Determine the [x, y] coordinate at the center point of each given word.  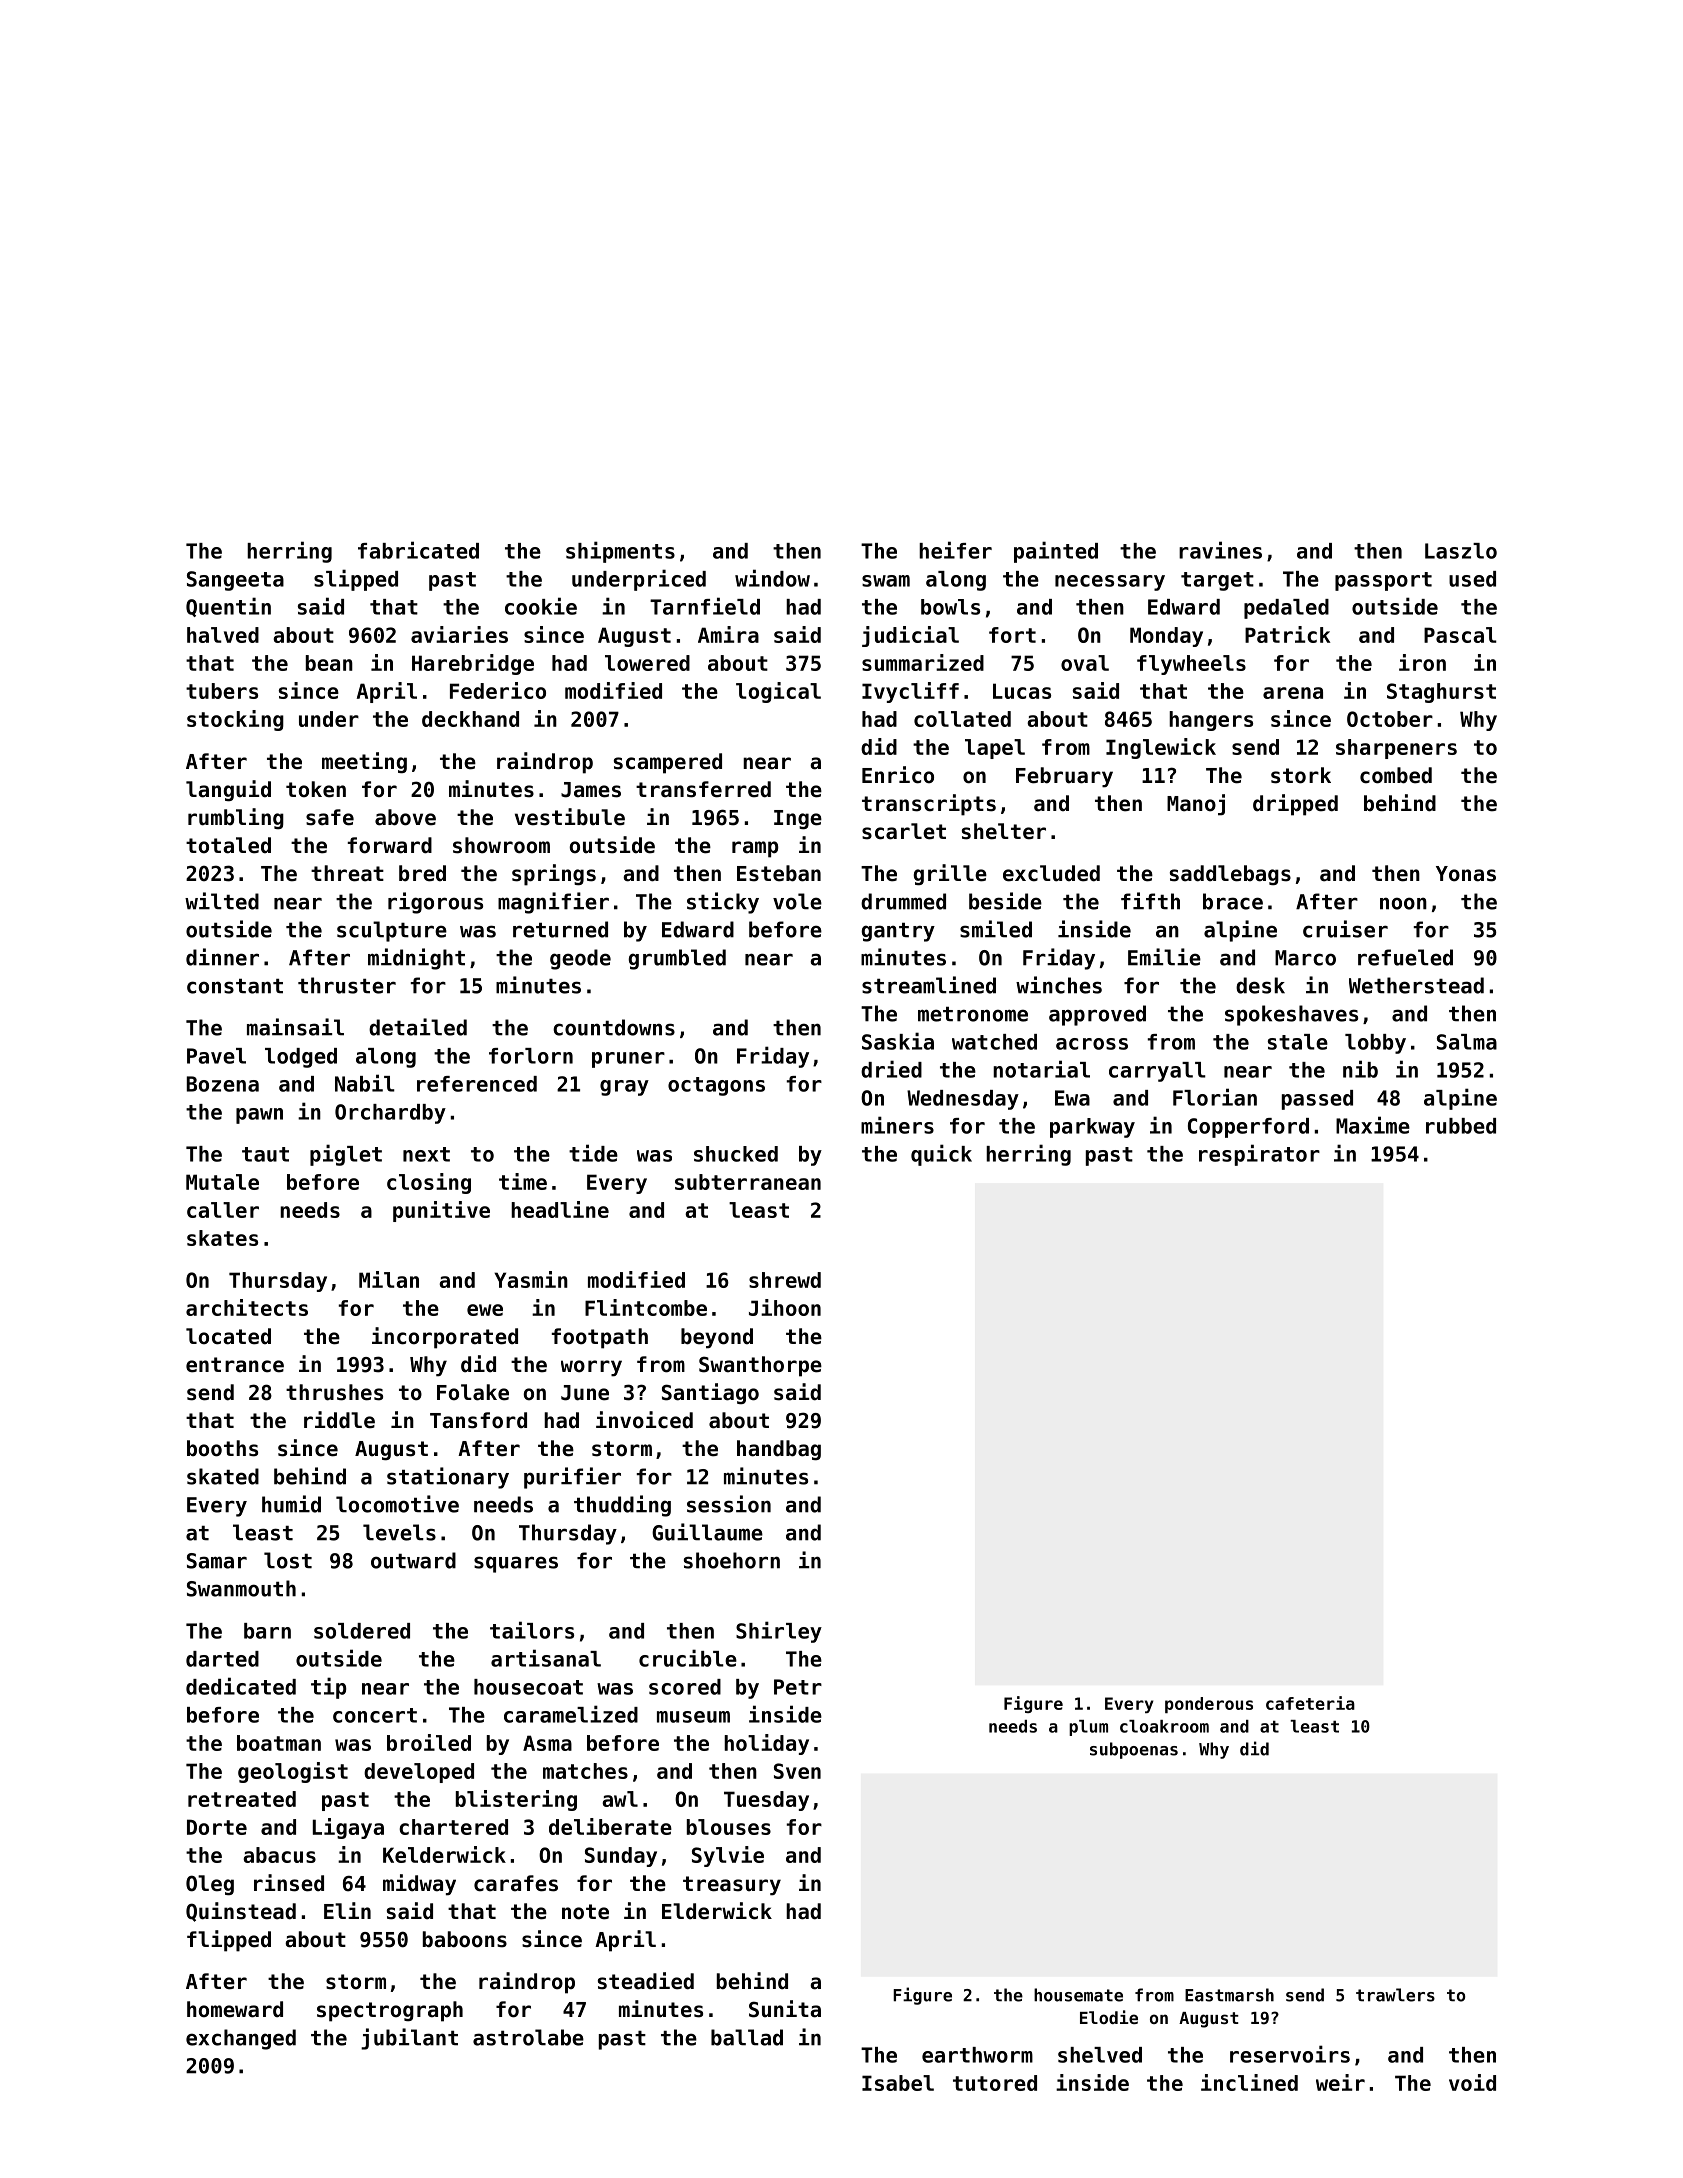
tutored [995, 2083]
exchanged [241, 2039]
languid [228, 790]
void [1472, 2082]
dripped [1295, 805]
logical [778, 692]
